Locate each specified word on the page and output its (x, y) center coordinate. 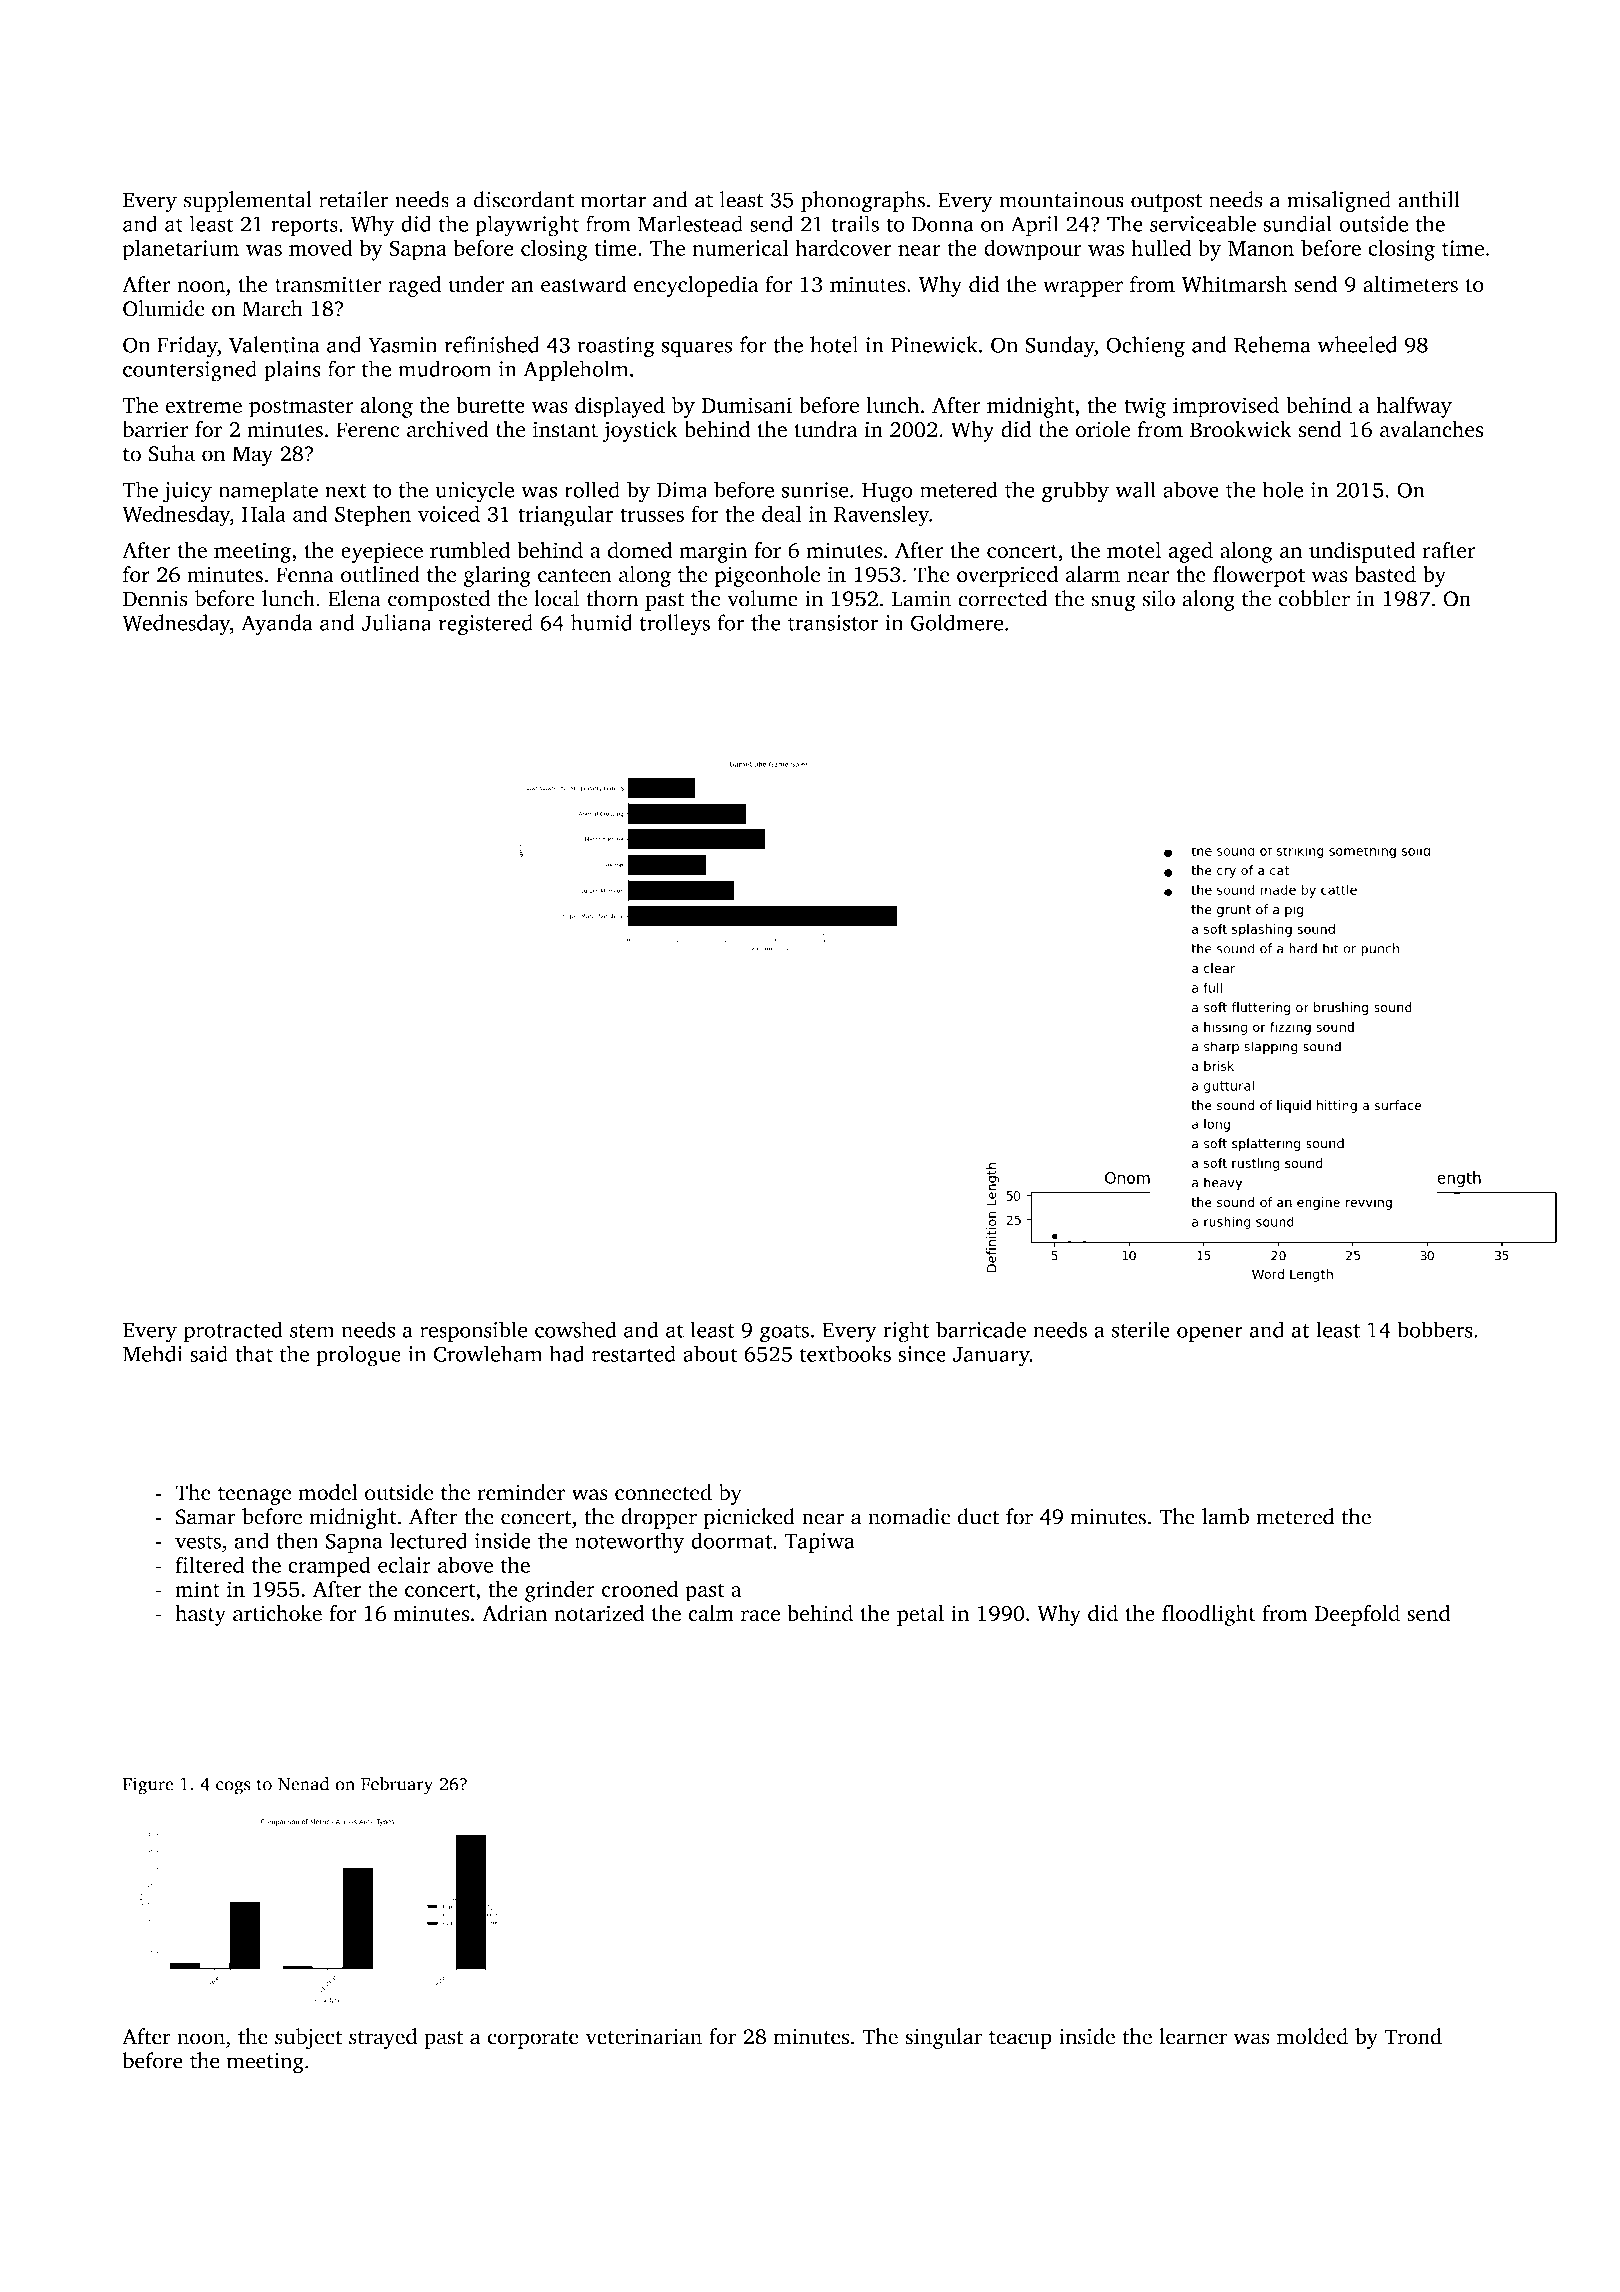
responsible (474, 1332)
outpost (1166, 203)
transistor (833, 623)
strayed (383, 2038)
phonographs (863, 202)
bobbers (1435, 1329)
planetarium (181, 250)
